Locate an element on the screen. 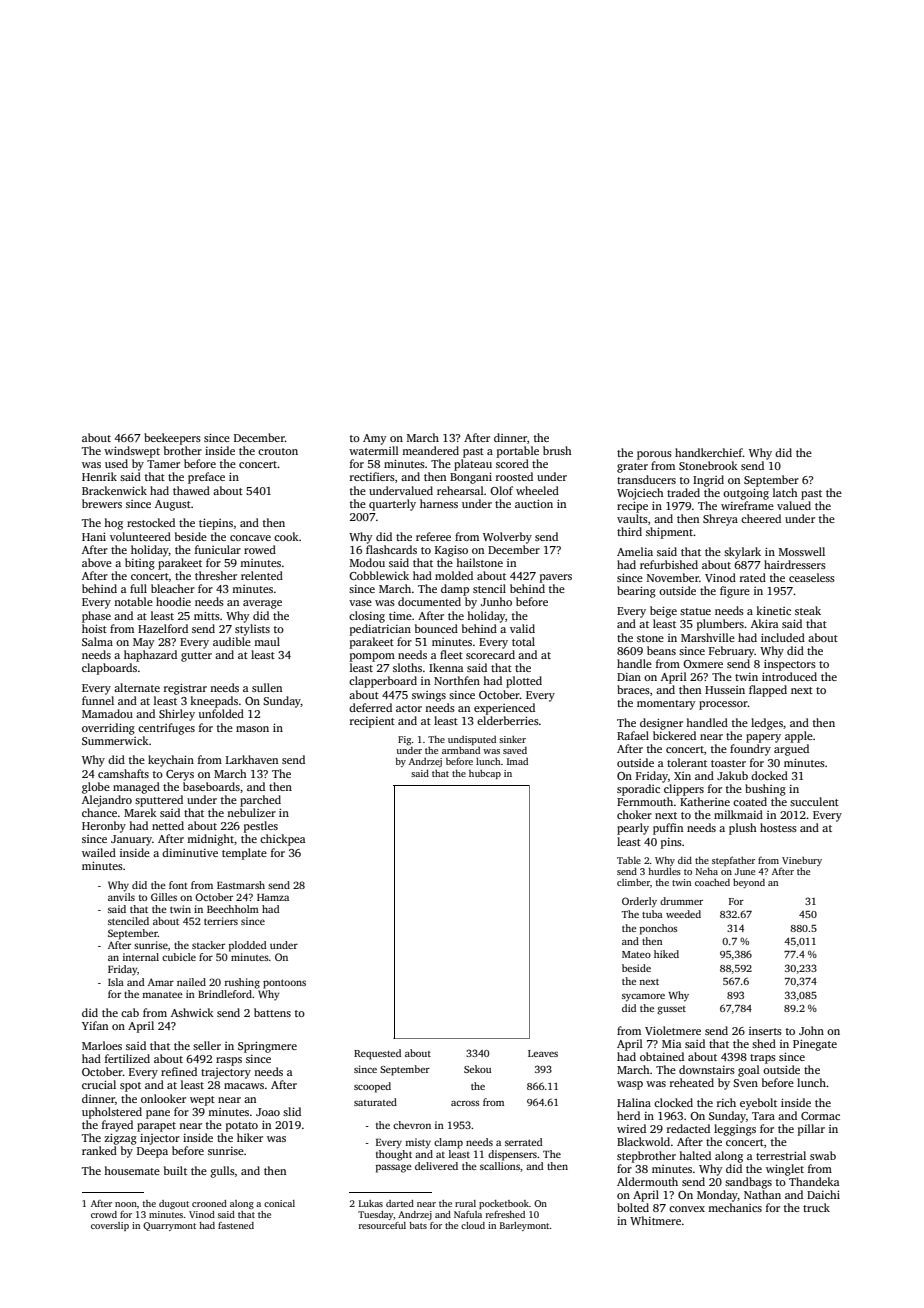  Amy is located at coordinates (374, 439).
